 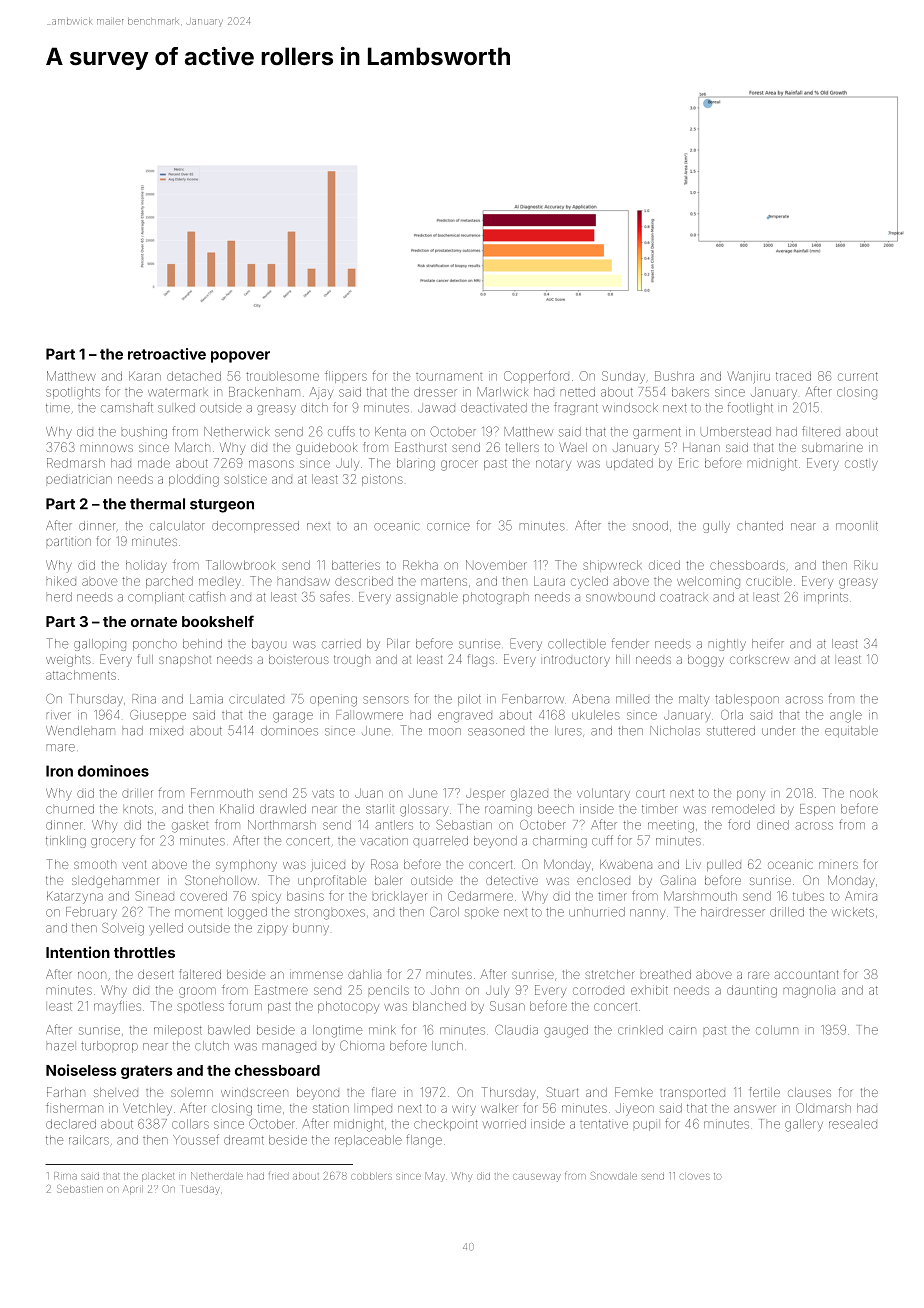 What do you see at coordinates (695, 1177) in the screenshot?
I see `cloves` at bounding box center [695, 1177].
